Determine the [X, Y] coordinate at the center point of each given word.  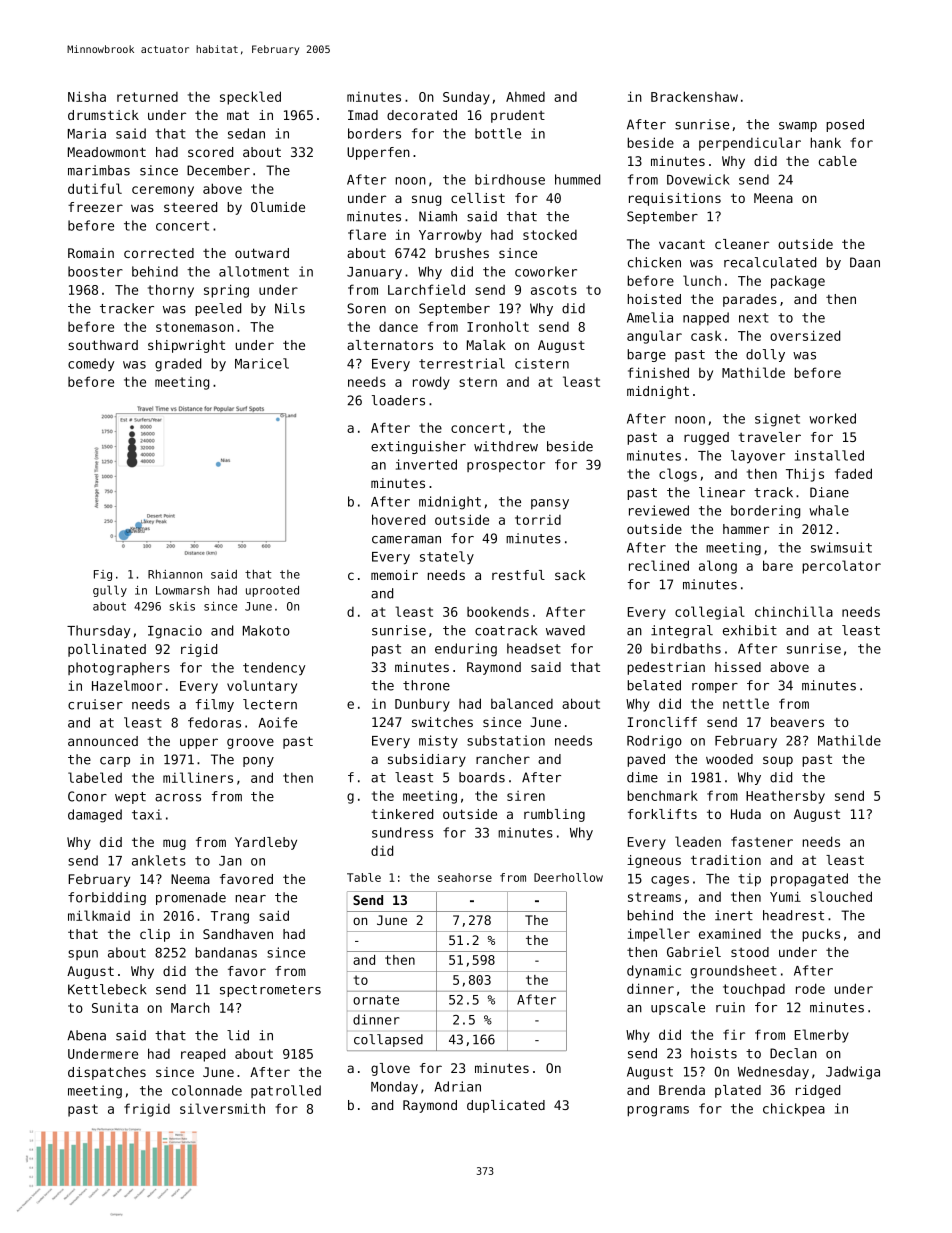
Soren [366, 308]
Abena [86, 1035]
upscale [678, 1008]
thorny [171, 291]
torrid [538, 520]
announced [103, 741]
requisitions [675, 199]
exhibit [750, 630]
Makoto [266, 630]
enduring [466, 650]
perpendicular [750, 144]
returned [147, 97]
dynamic [654, 972]
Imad [363, 115]
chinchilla [794, 611]
